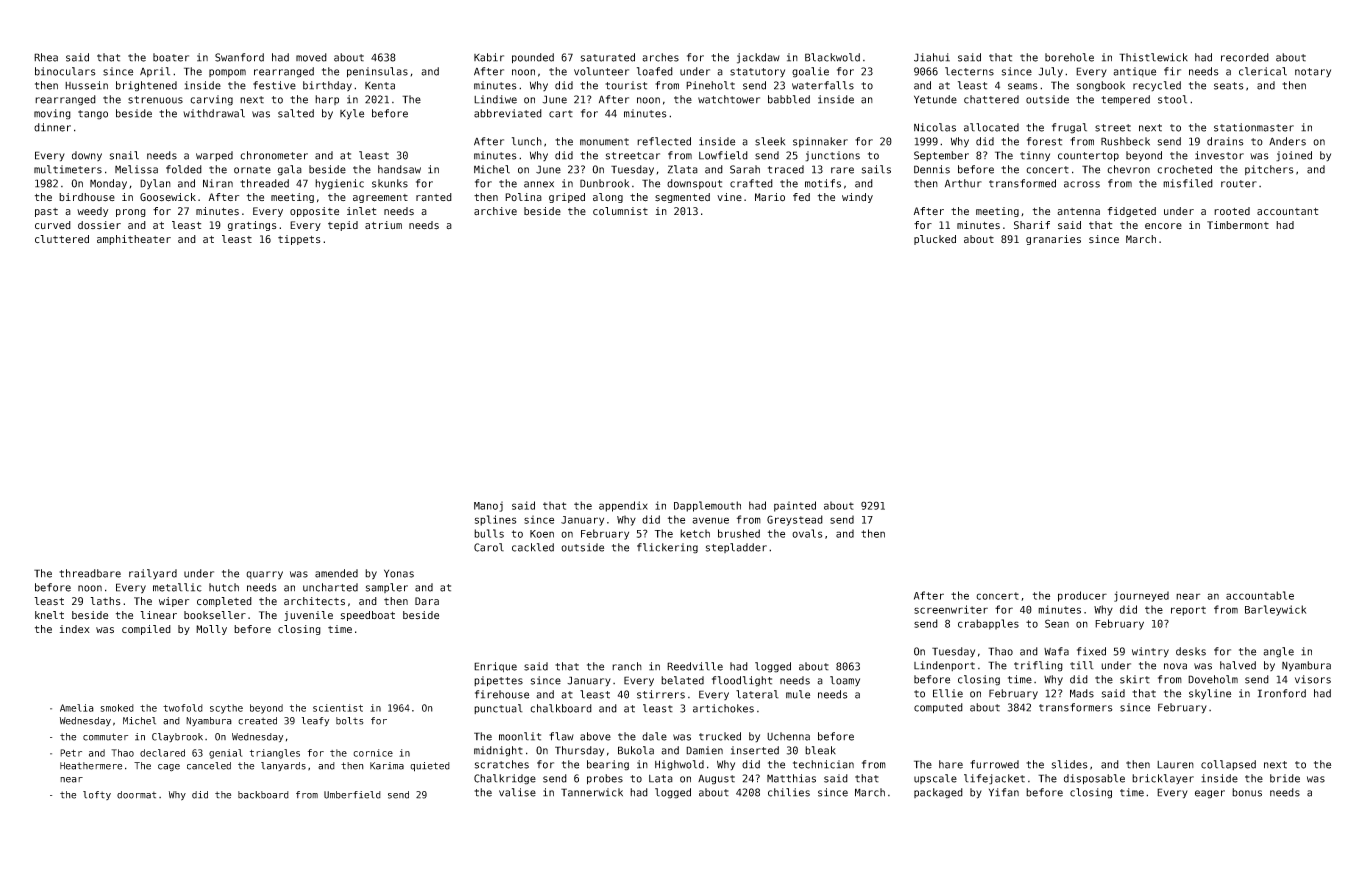 This screenshot has height=887, width=1372. I want to click on speedboat, so click(368, 616).
